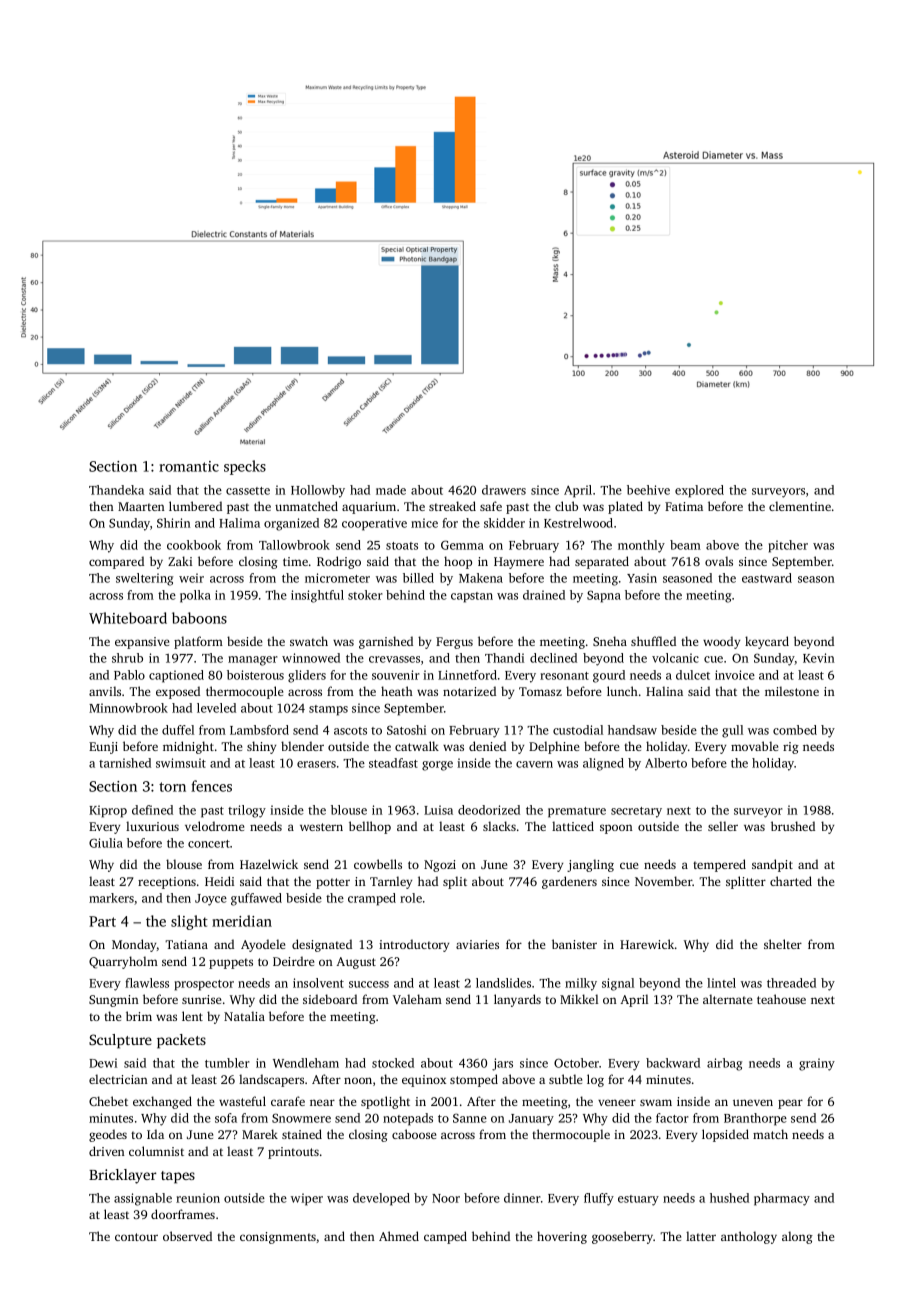 This screenshot has height=1308, width=924. Describe the element at coordinates (783, 944) in the screenshot. I see `shelter` at that location.
